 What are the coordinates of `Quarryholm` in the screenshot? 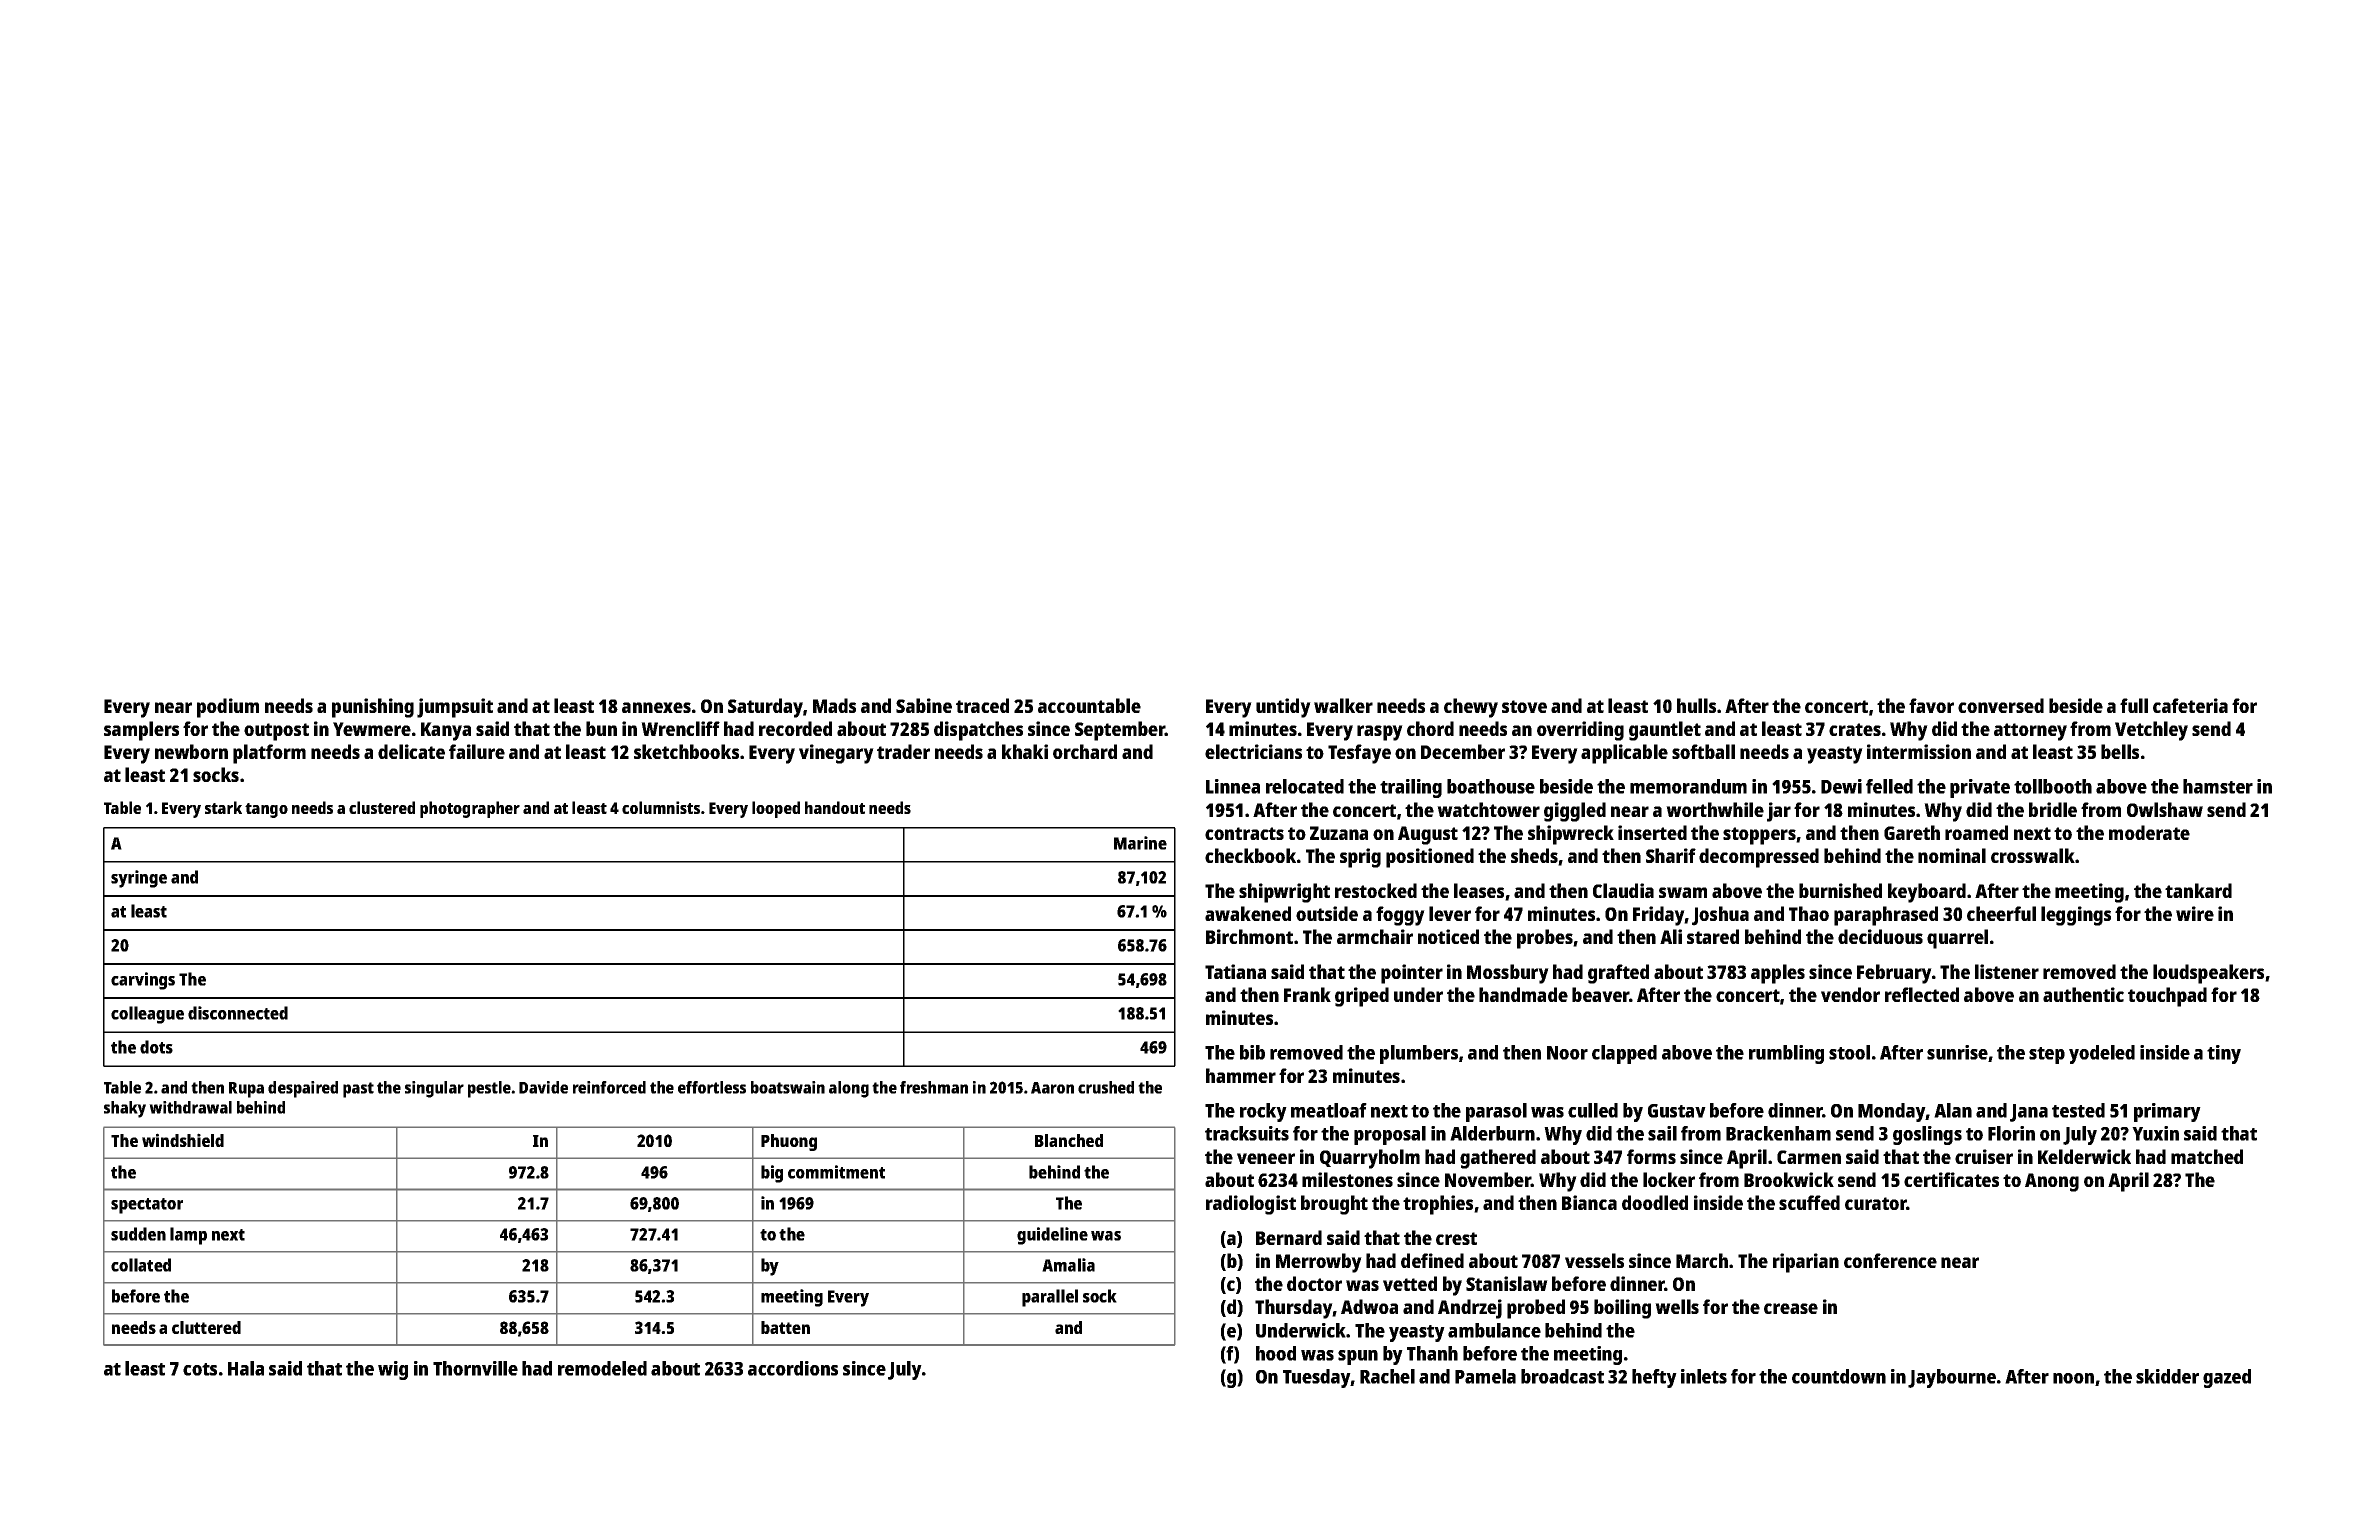 It's located at (1370, 1159).
